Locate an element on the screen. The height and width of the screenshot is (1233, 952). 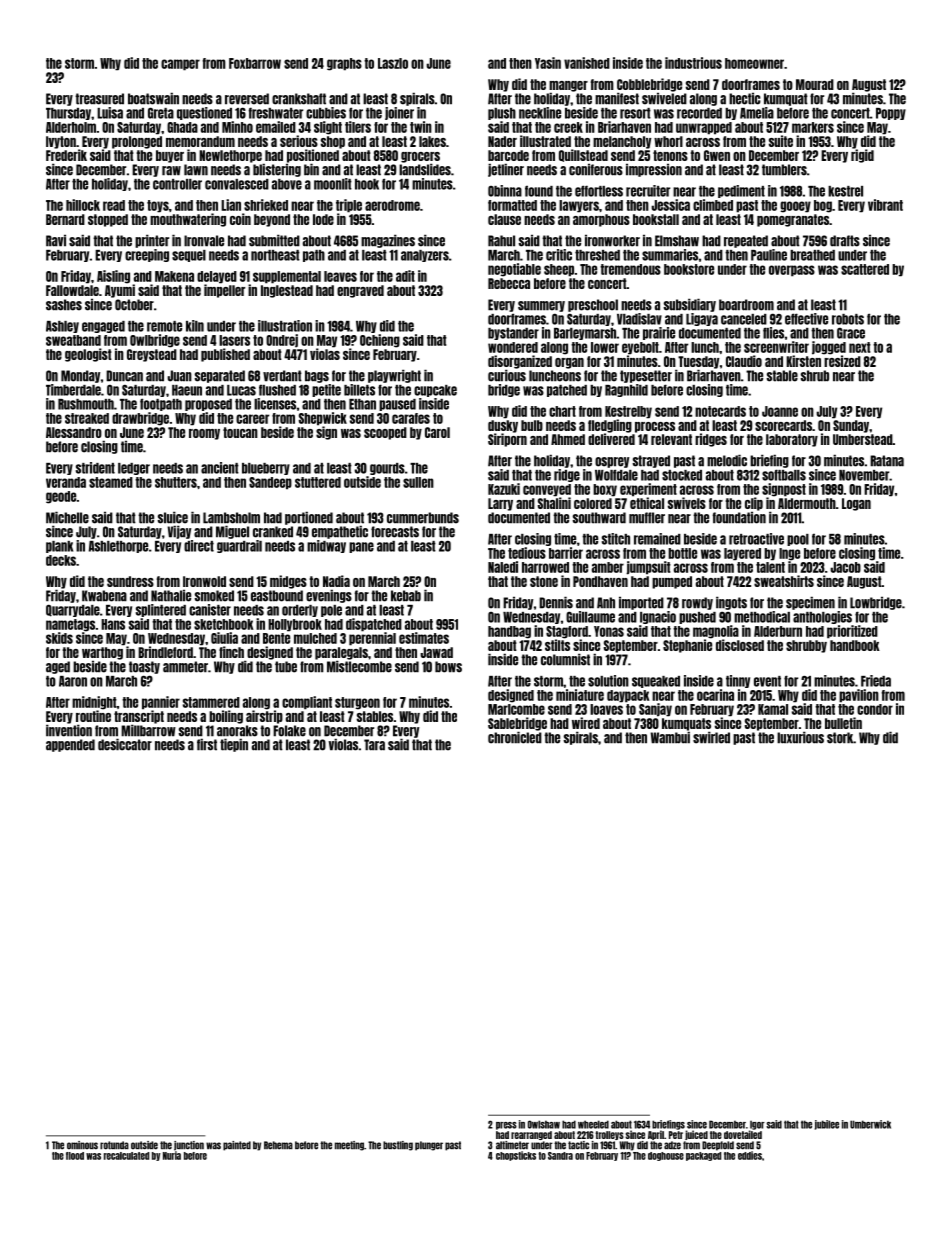
decks is located at coordinates (61, 560).
